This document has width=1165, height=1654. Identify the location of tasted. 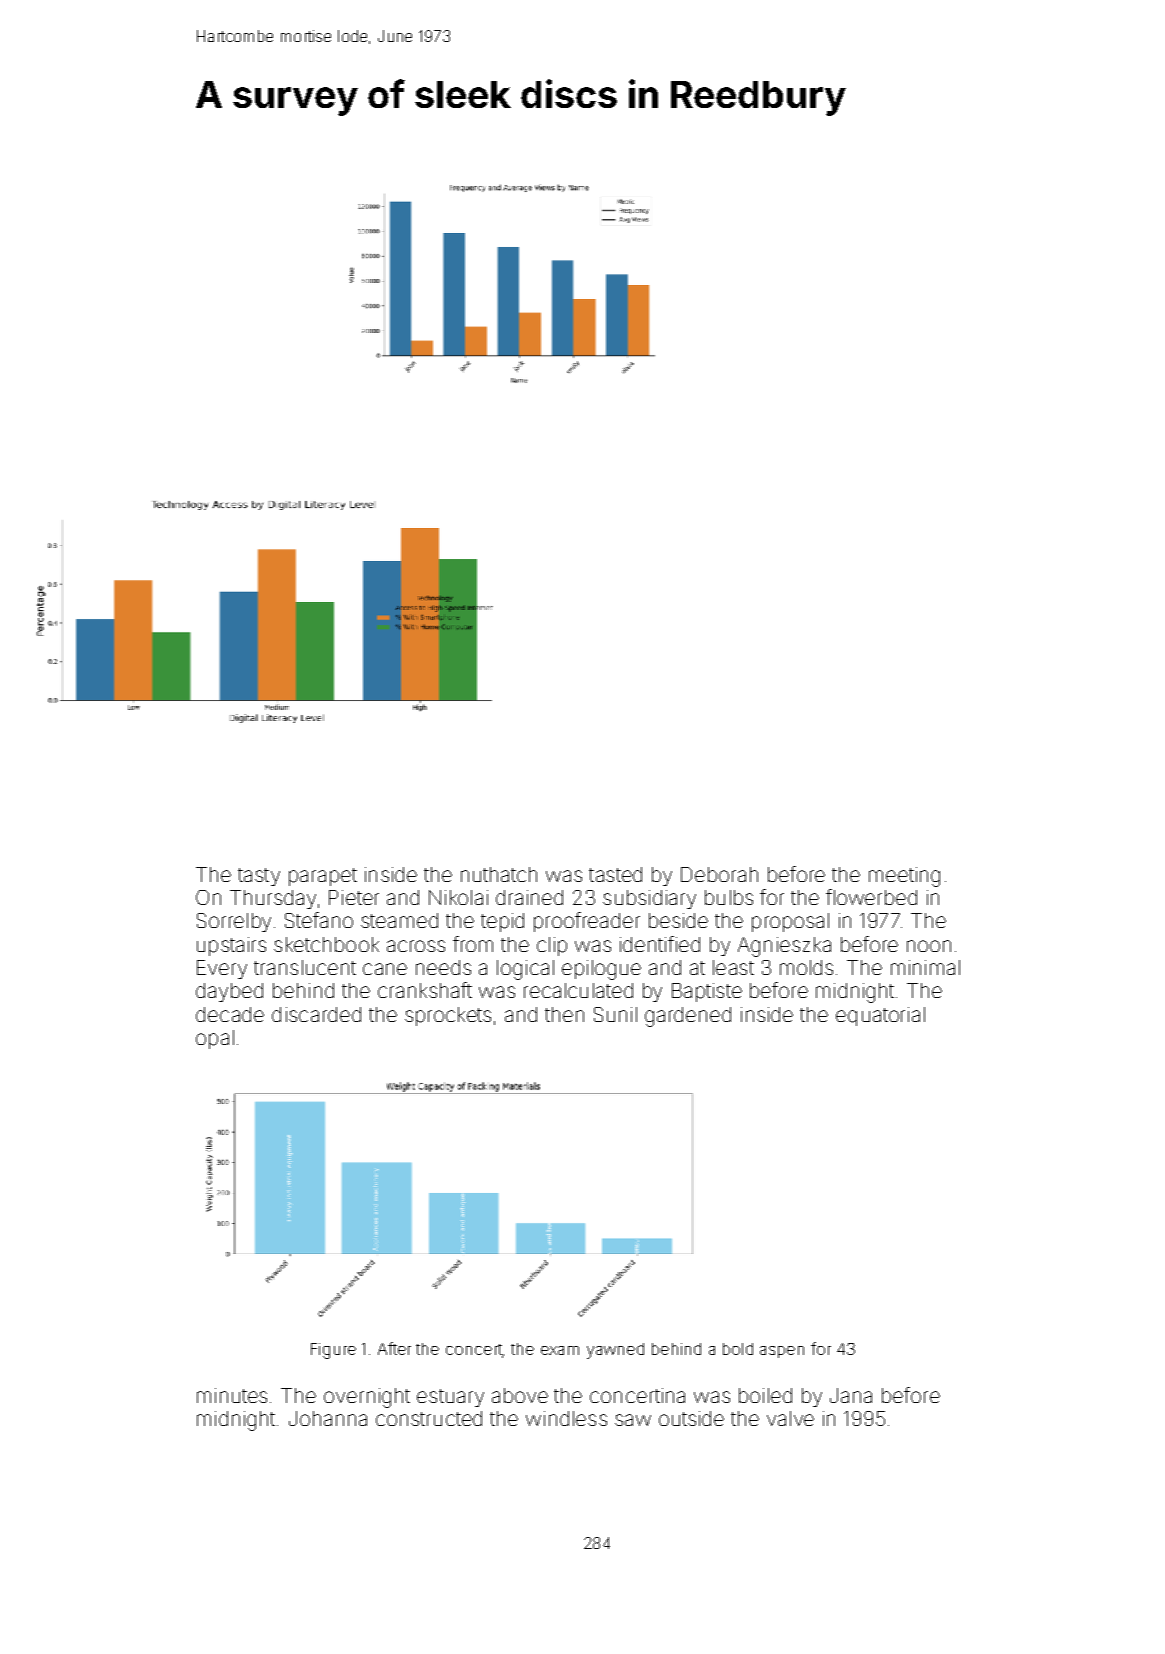
(615, 874).
